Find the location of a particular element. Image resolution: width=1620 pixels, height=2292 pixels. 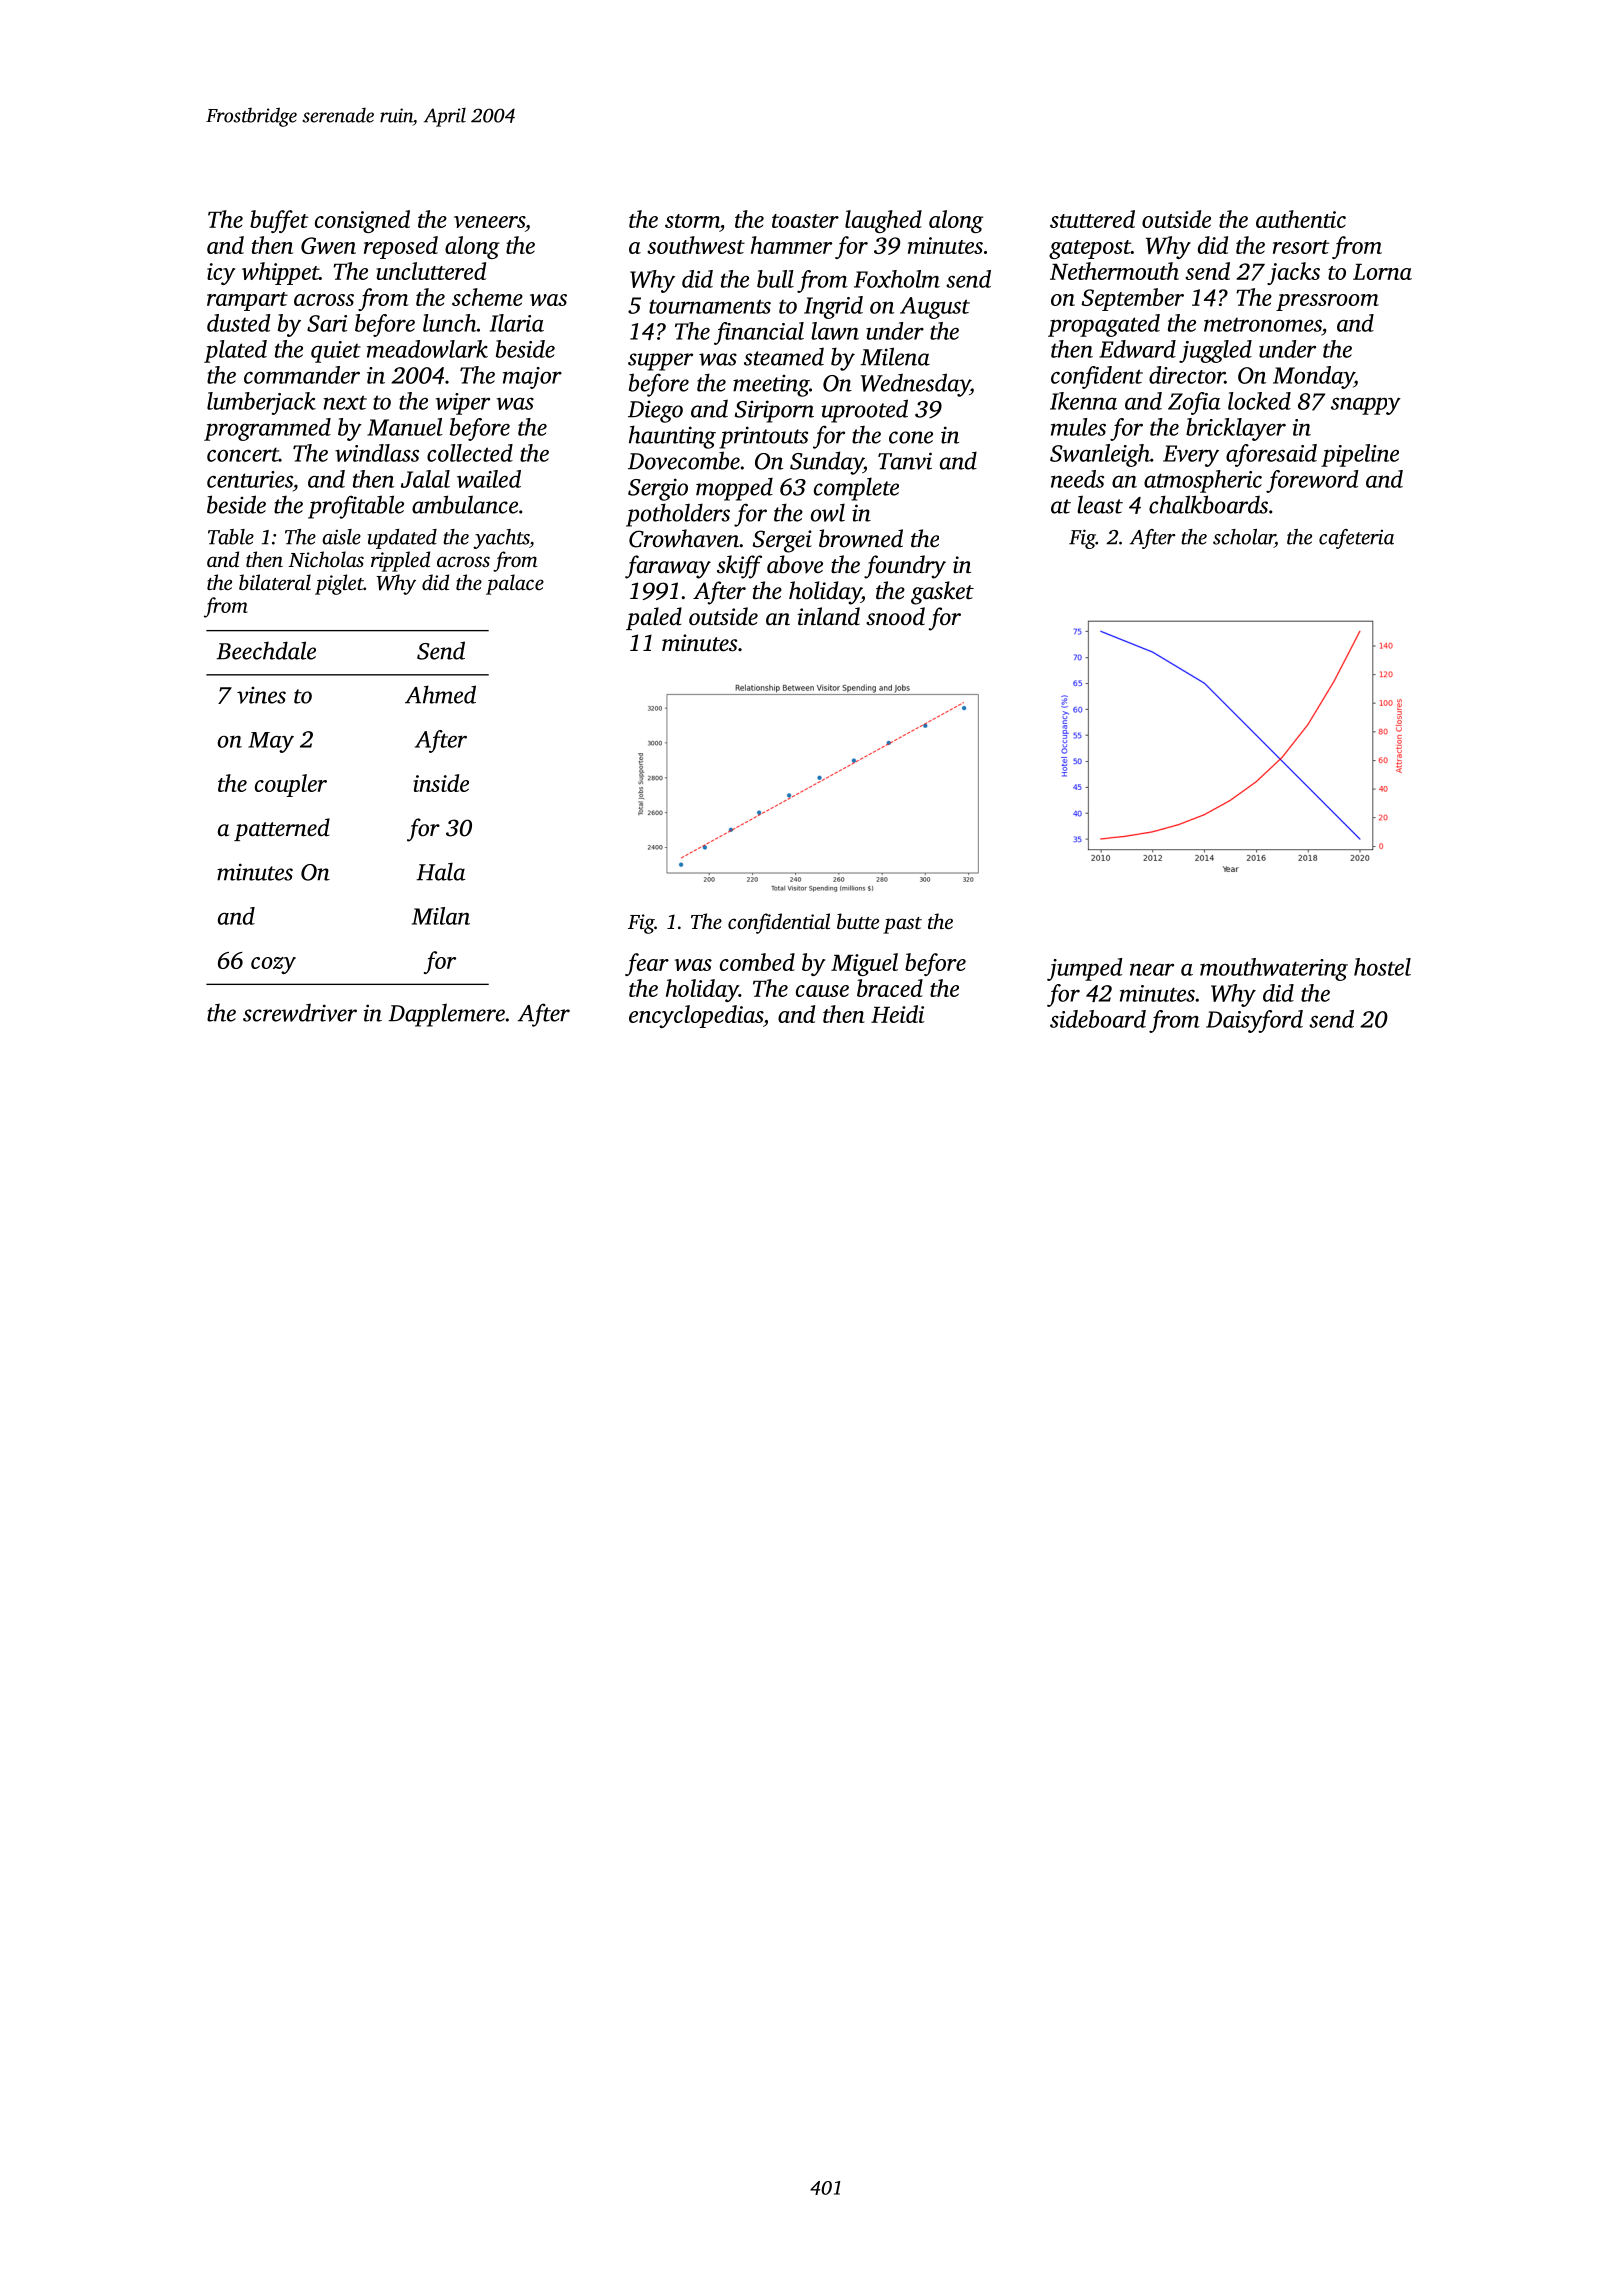

gatepost is located at coordinates (1090, 249).
